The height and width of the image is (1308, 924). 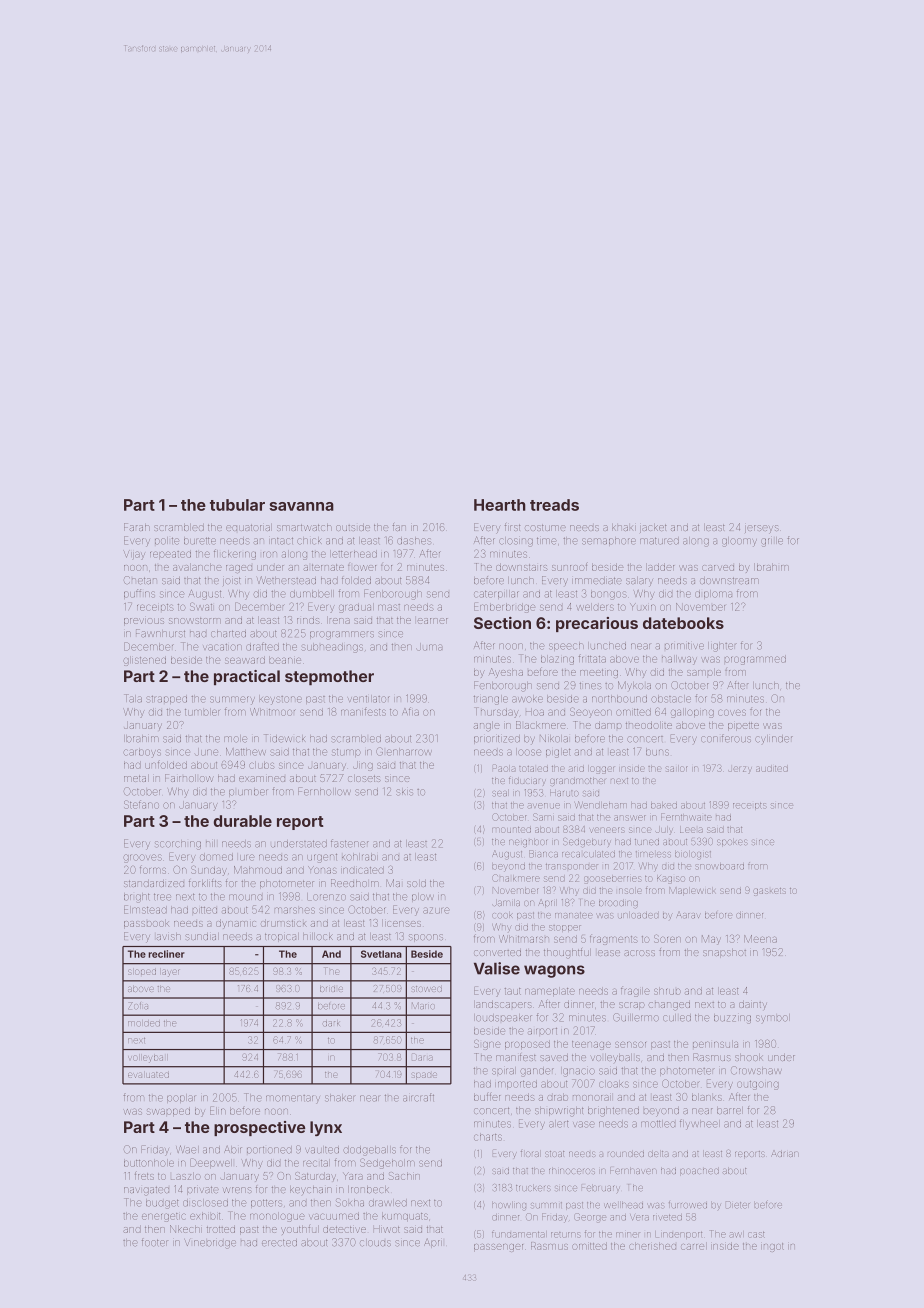 I want to click on airport, so click(x=543, y=1031).
